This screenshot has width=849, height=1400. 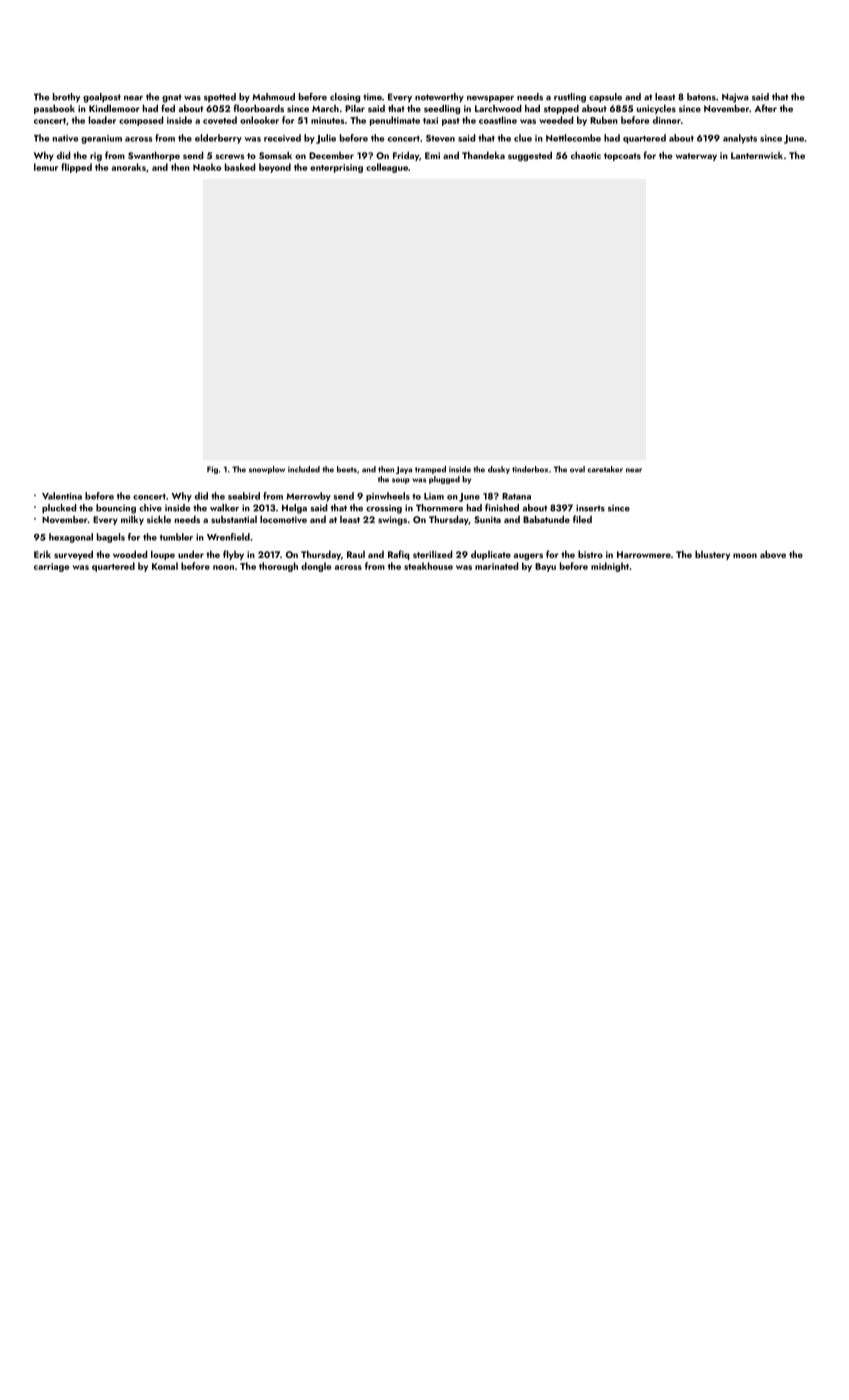 What do you see at coordinates (530, 469) in the screenshot?
I see `tinderbox` at bounding box center [530, 469].
